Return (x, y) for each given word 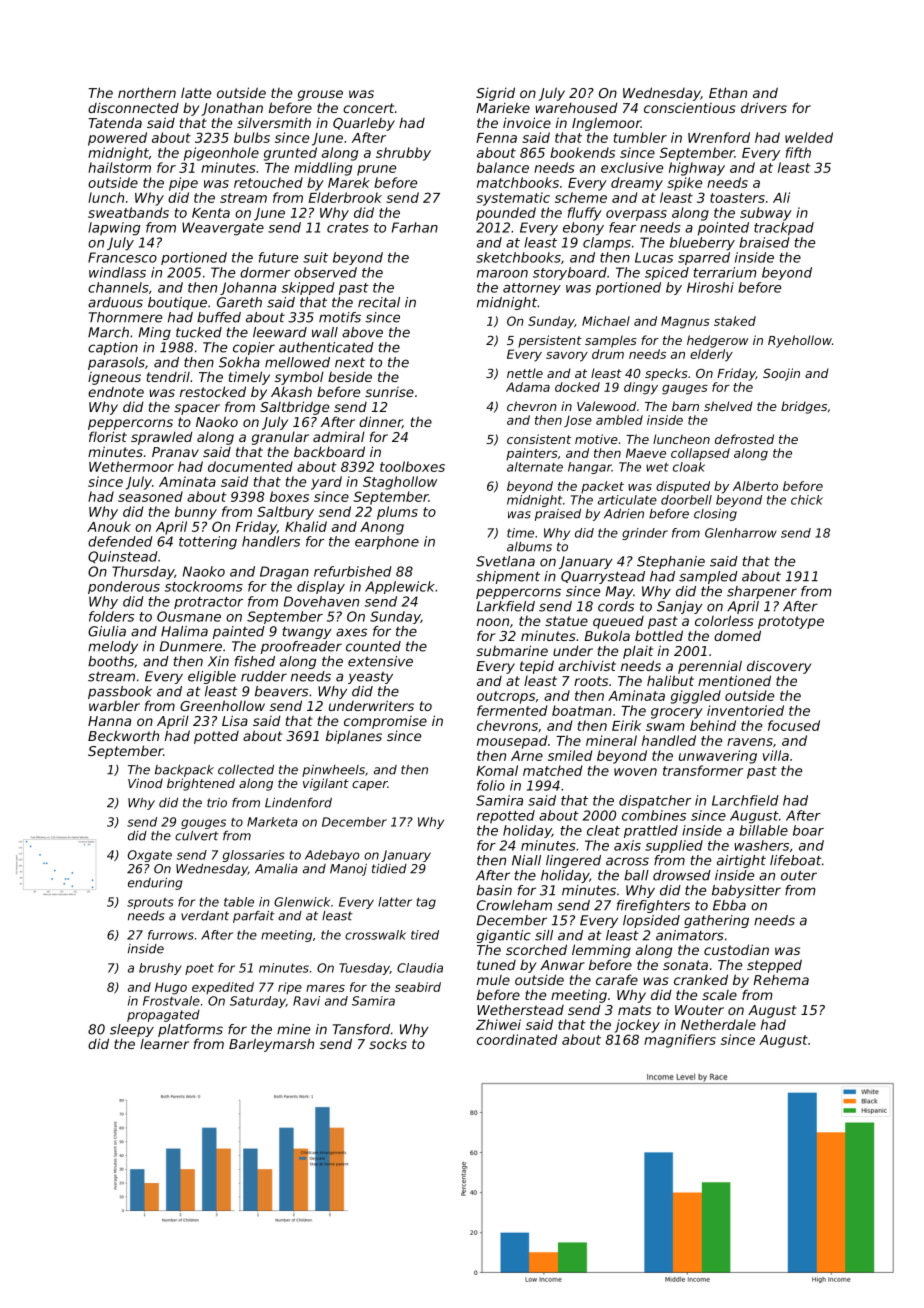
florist (108, 436)
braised (764, 242)
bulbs (252, 137)
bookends (582, 152)
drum (608, 354)
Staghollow (400, 483)
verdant (205, 916)
